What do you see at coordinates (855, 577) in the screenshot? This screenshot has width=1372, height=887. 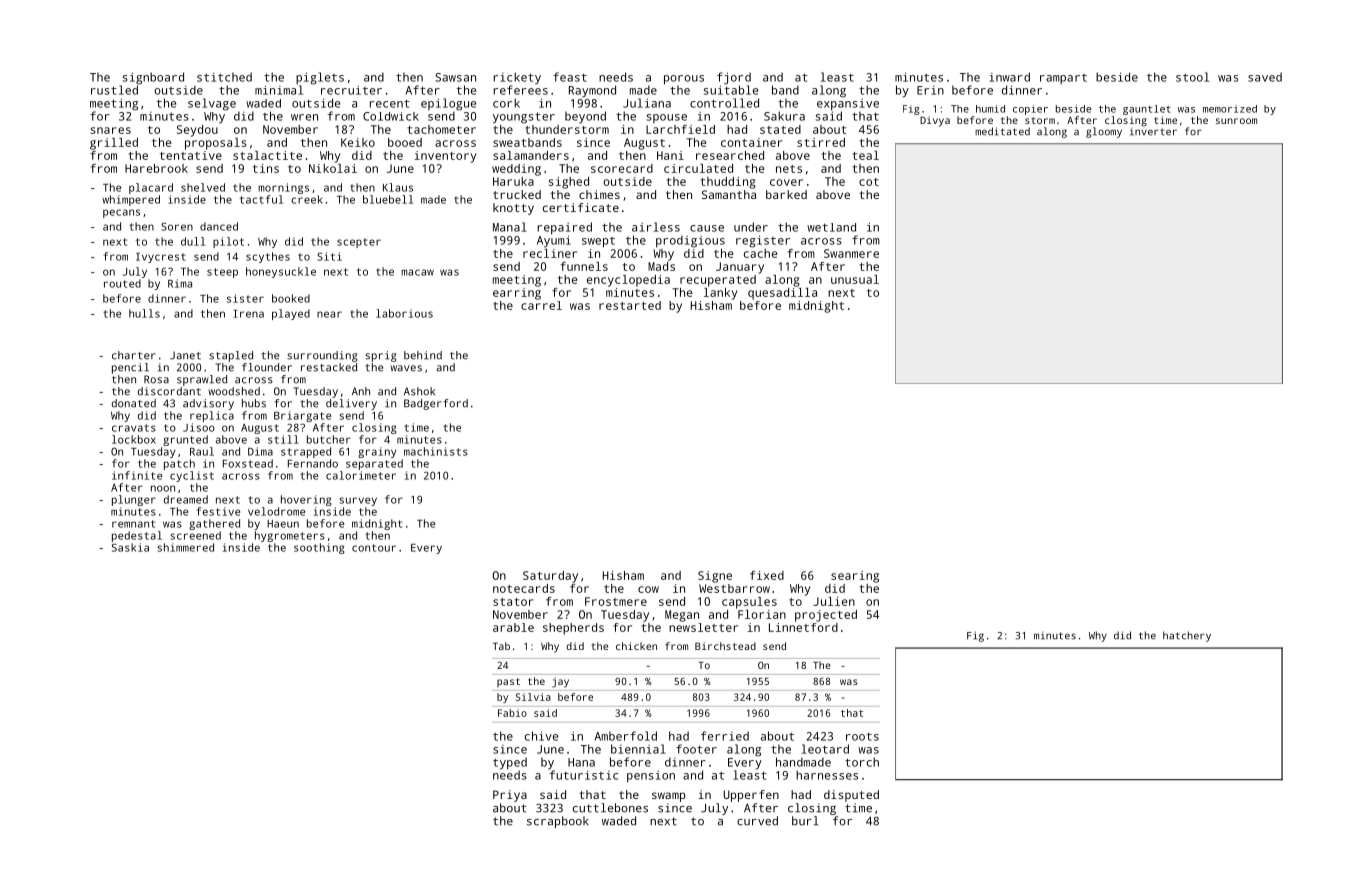 I see `searing` at bounding box center [855, 577].
